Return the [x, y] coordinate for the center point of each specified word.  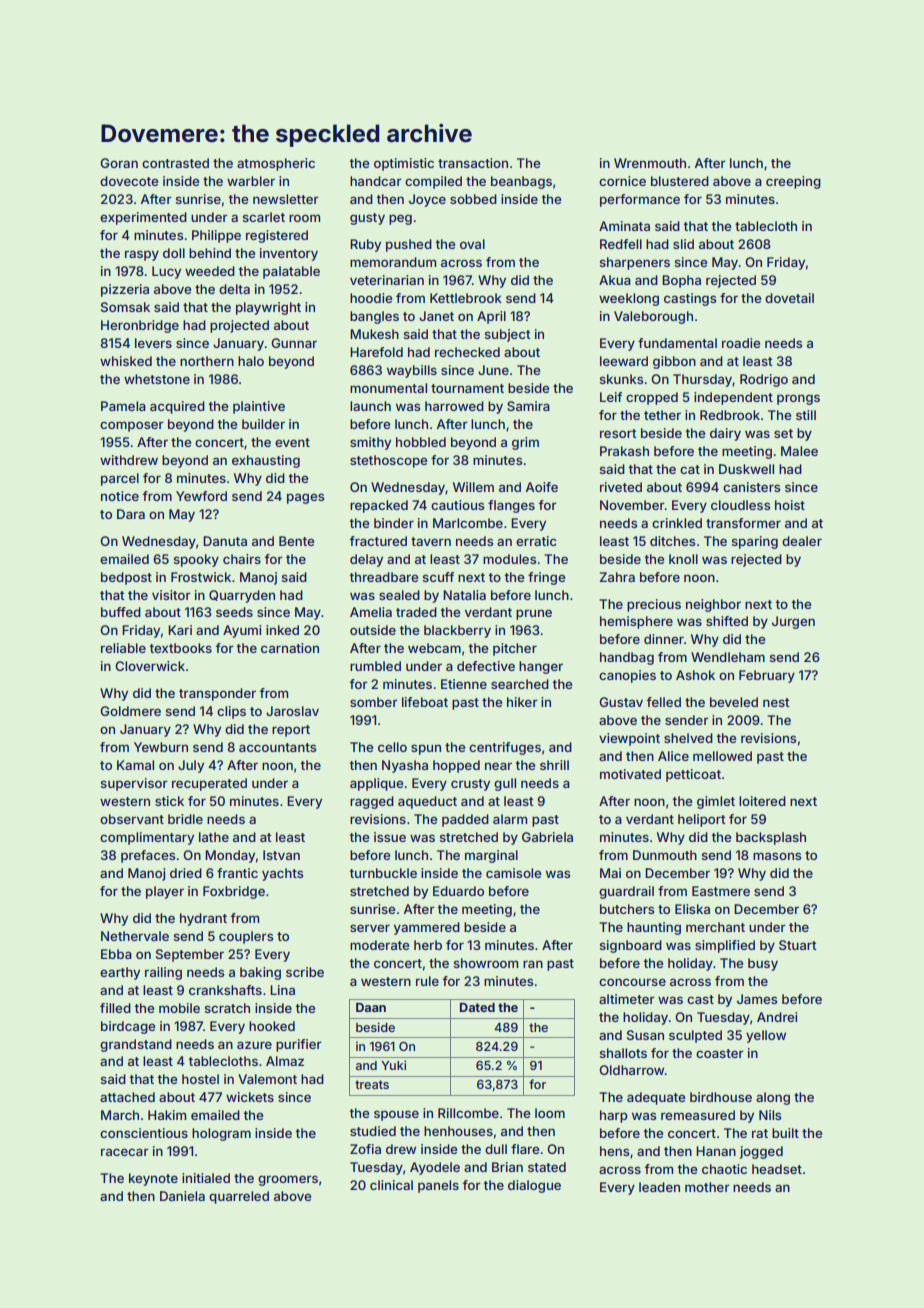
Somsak [125, 307]
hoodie [371, 298]
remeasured [698, 1115]
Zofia [365, 1149]
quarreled [239, 1197]
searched [520, 684]
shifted [727, 621]
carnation [290, 648]
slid [683, 244]
